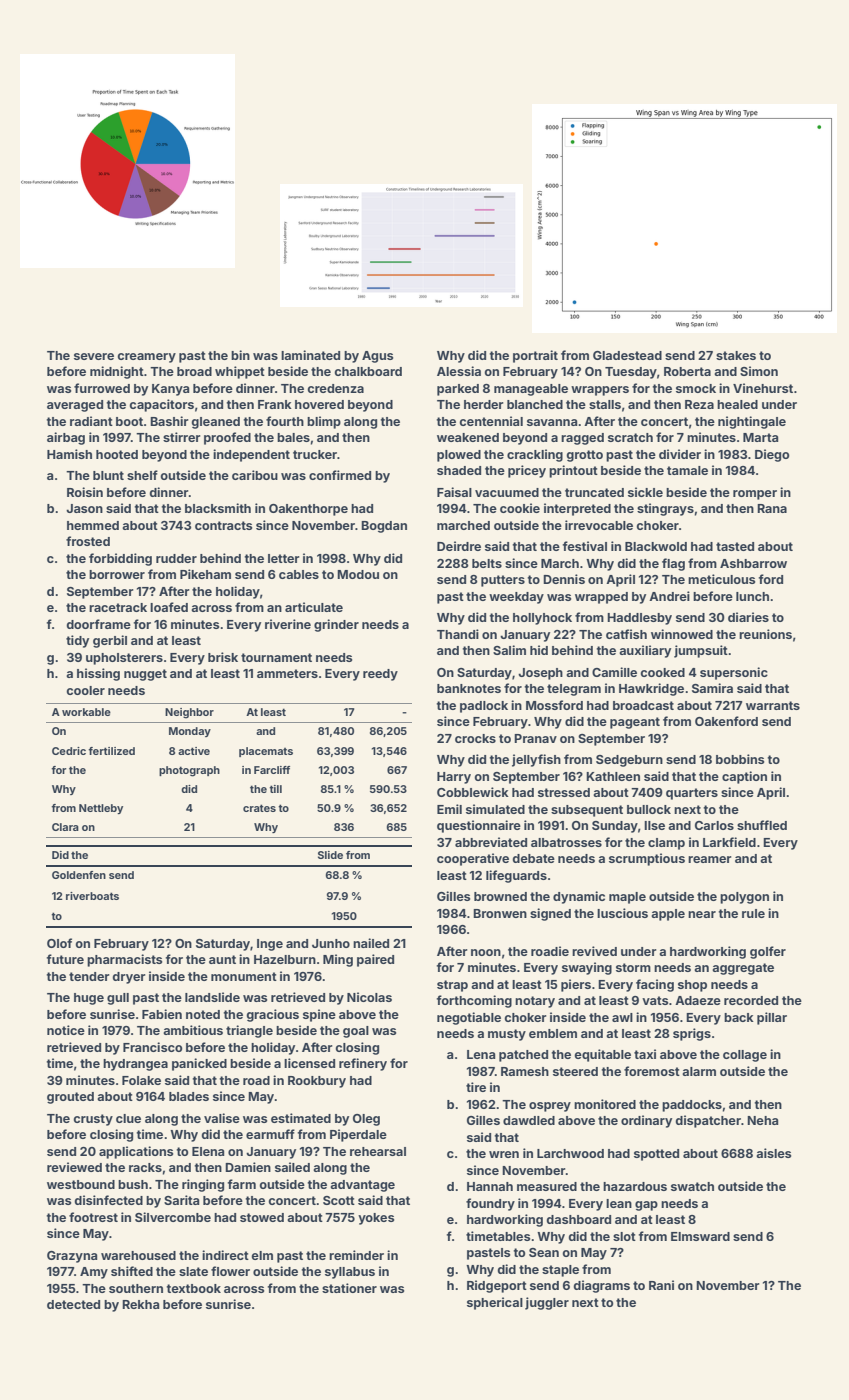  Describe the element at coordinates (773, 1153) in the page. I see `aisles` at that location.
